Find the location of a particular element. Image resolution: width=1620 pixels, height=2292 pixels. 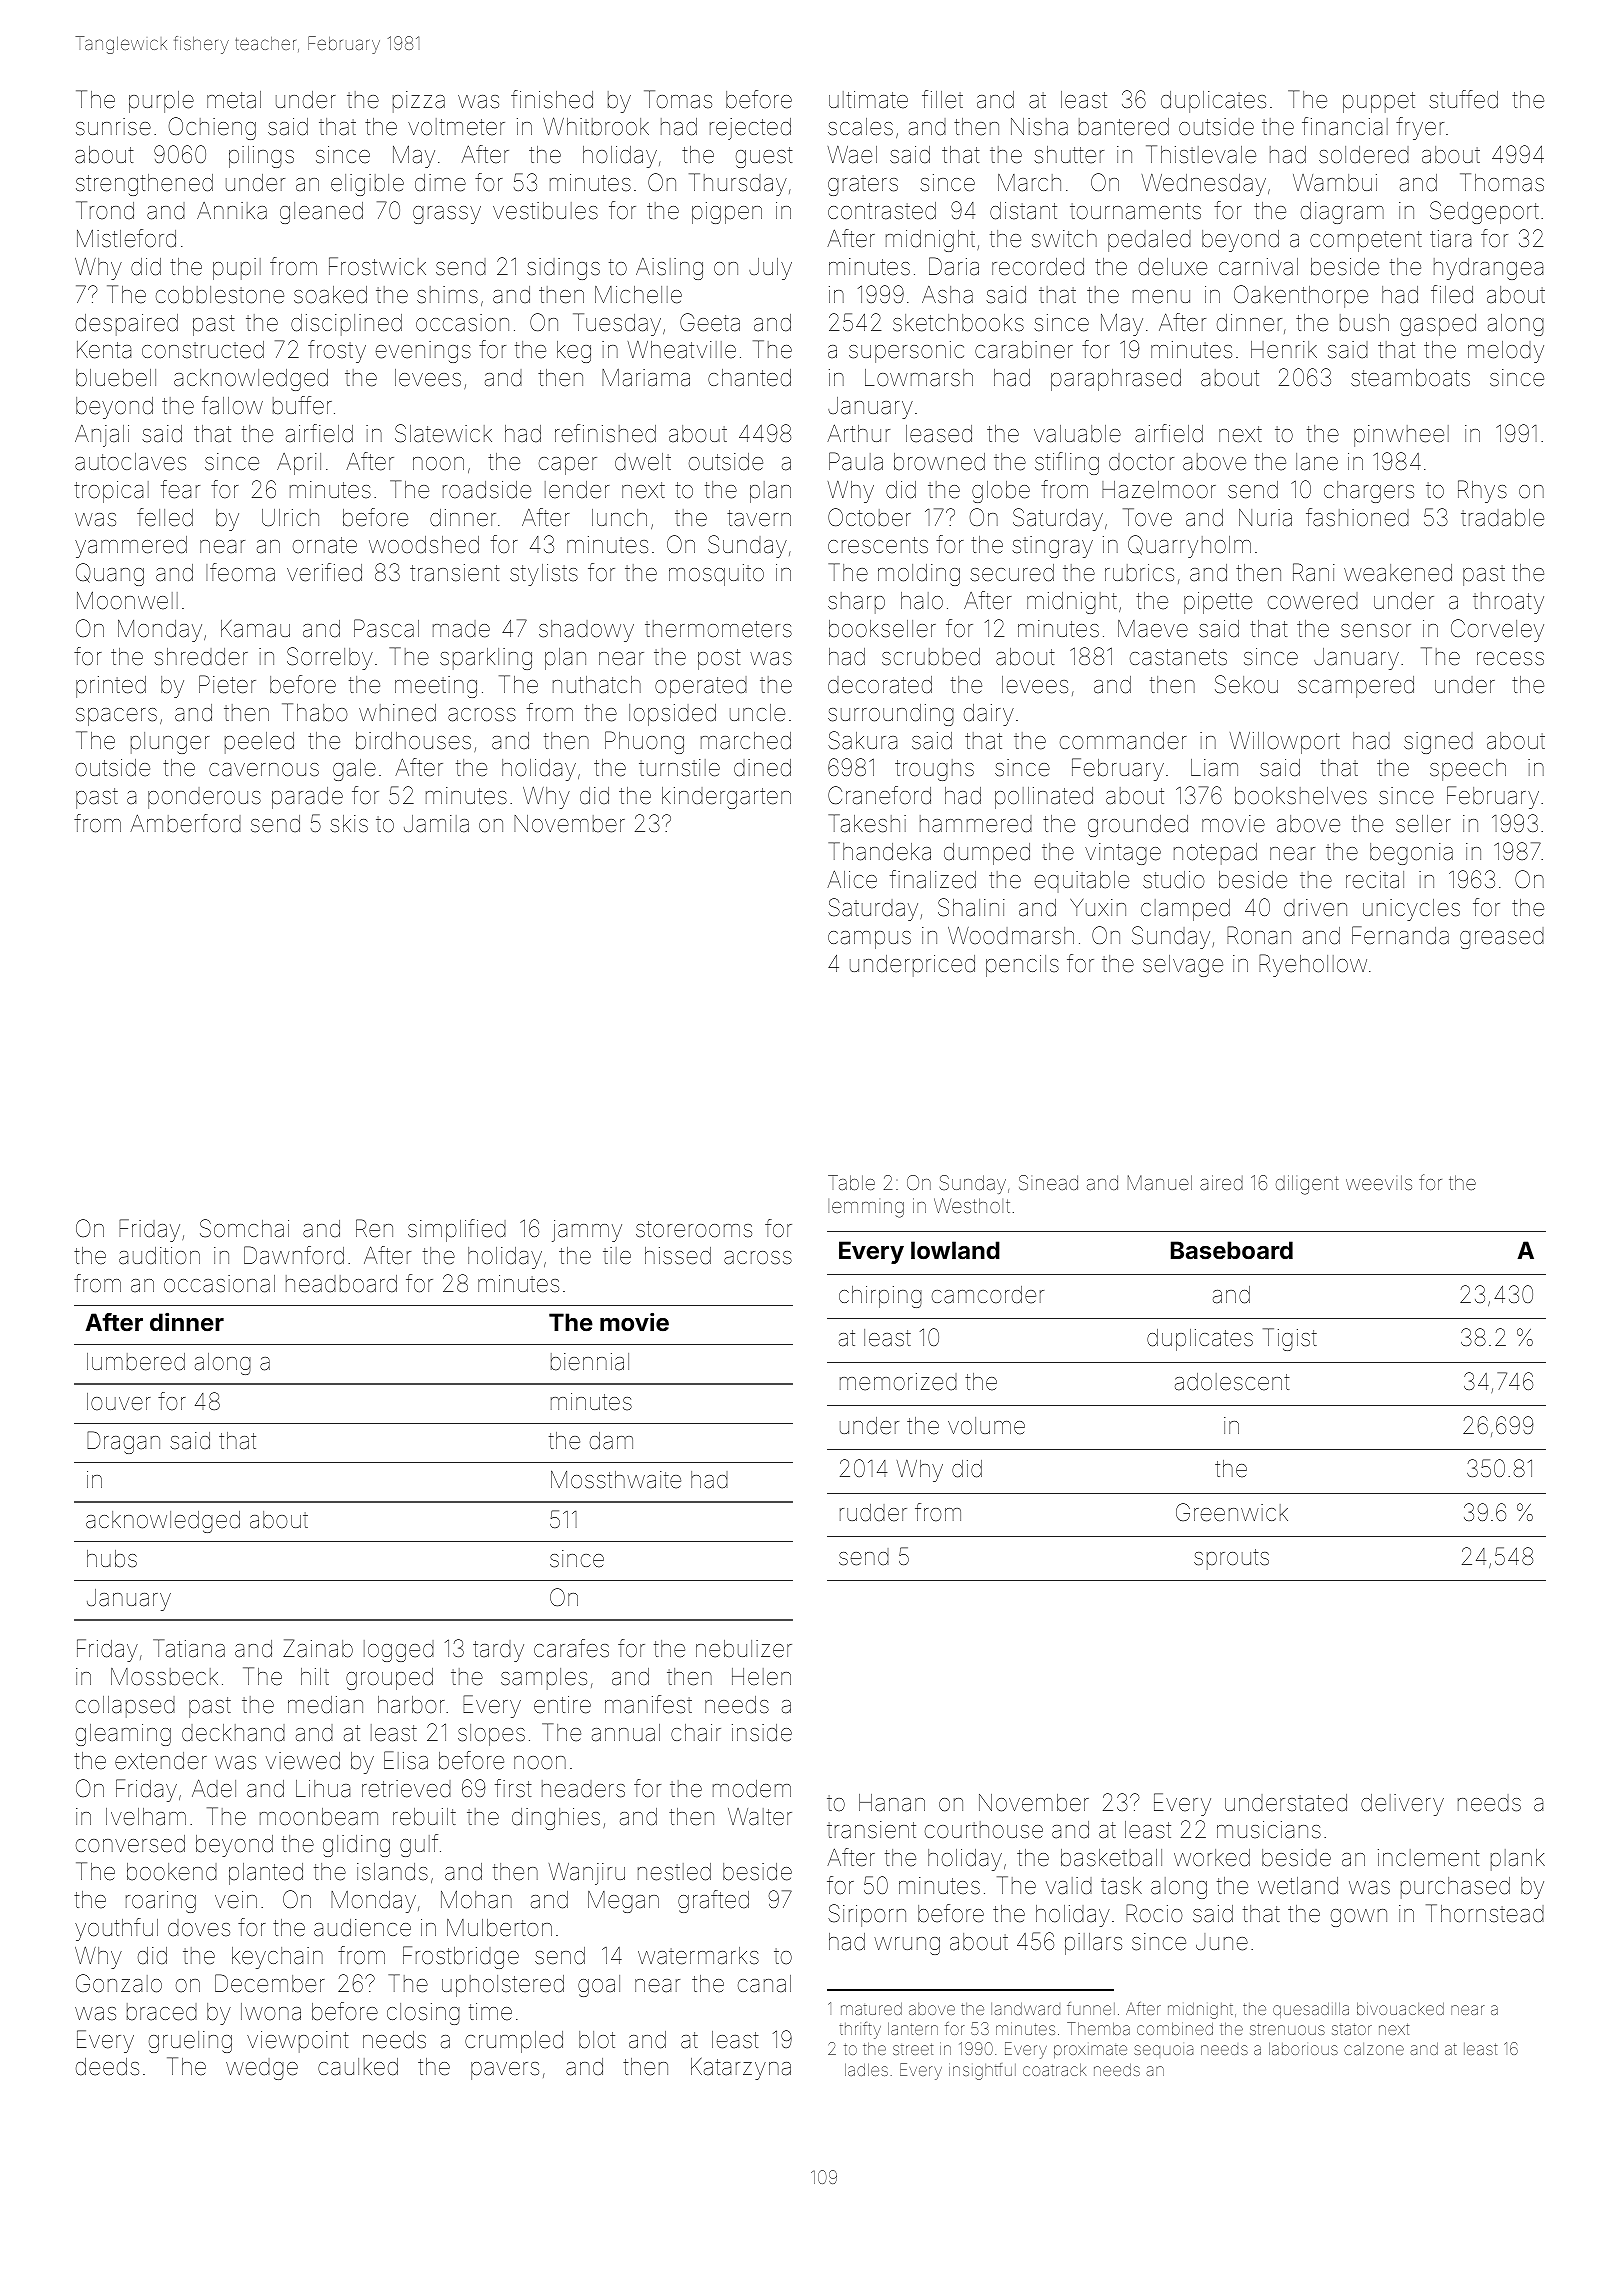

stuffed is located at coordinates (1463, 99).
